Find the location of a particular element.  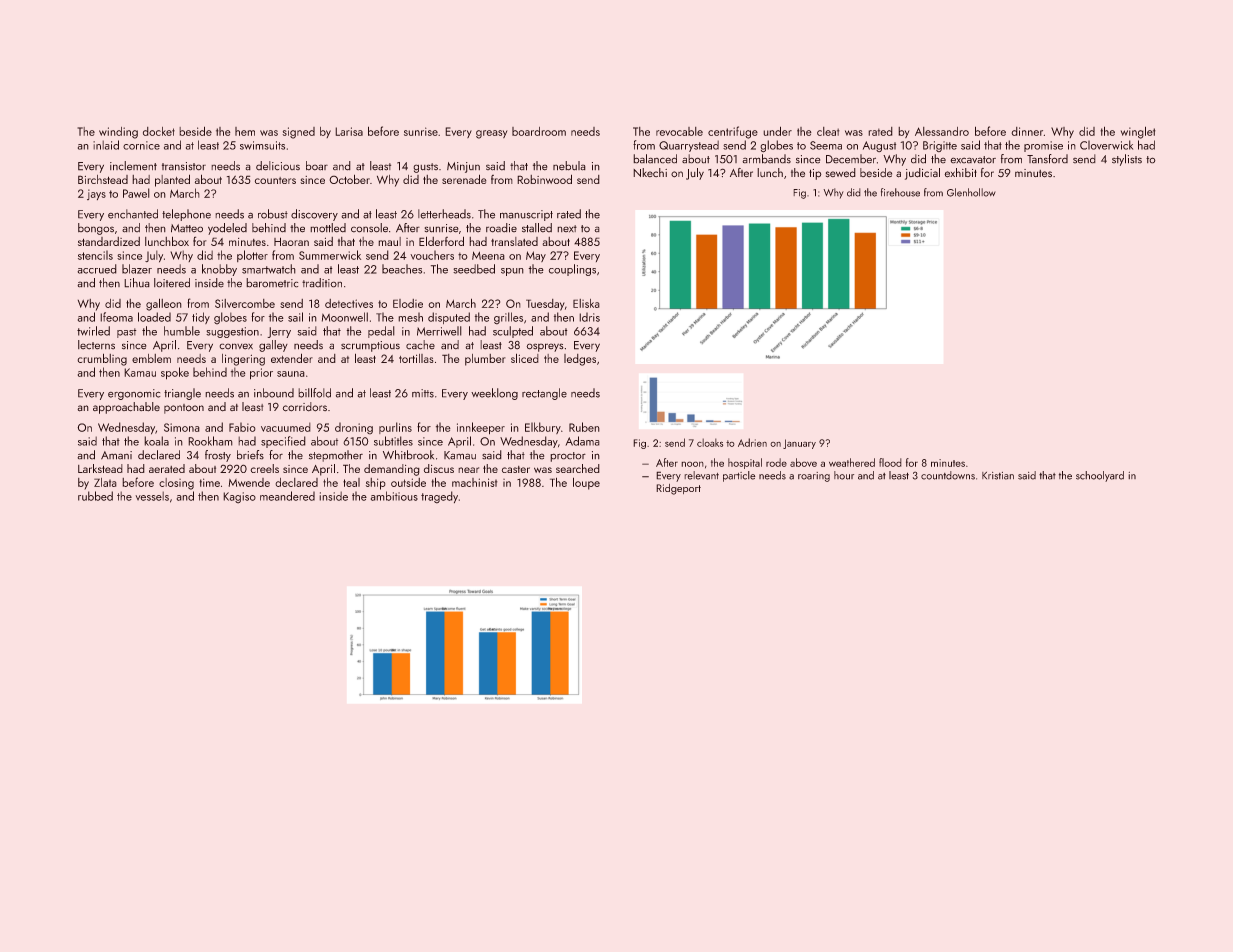

knobby is located at coordinates (219, 270).
